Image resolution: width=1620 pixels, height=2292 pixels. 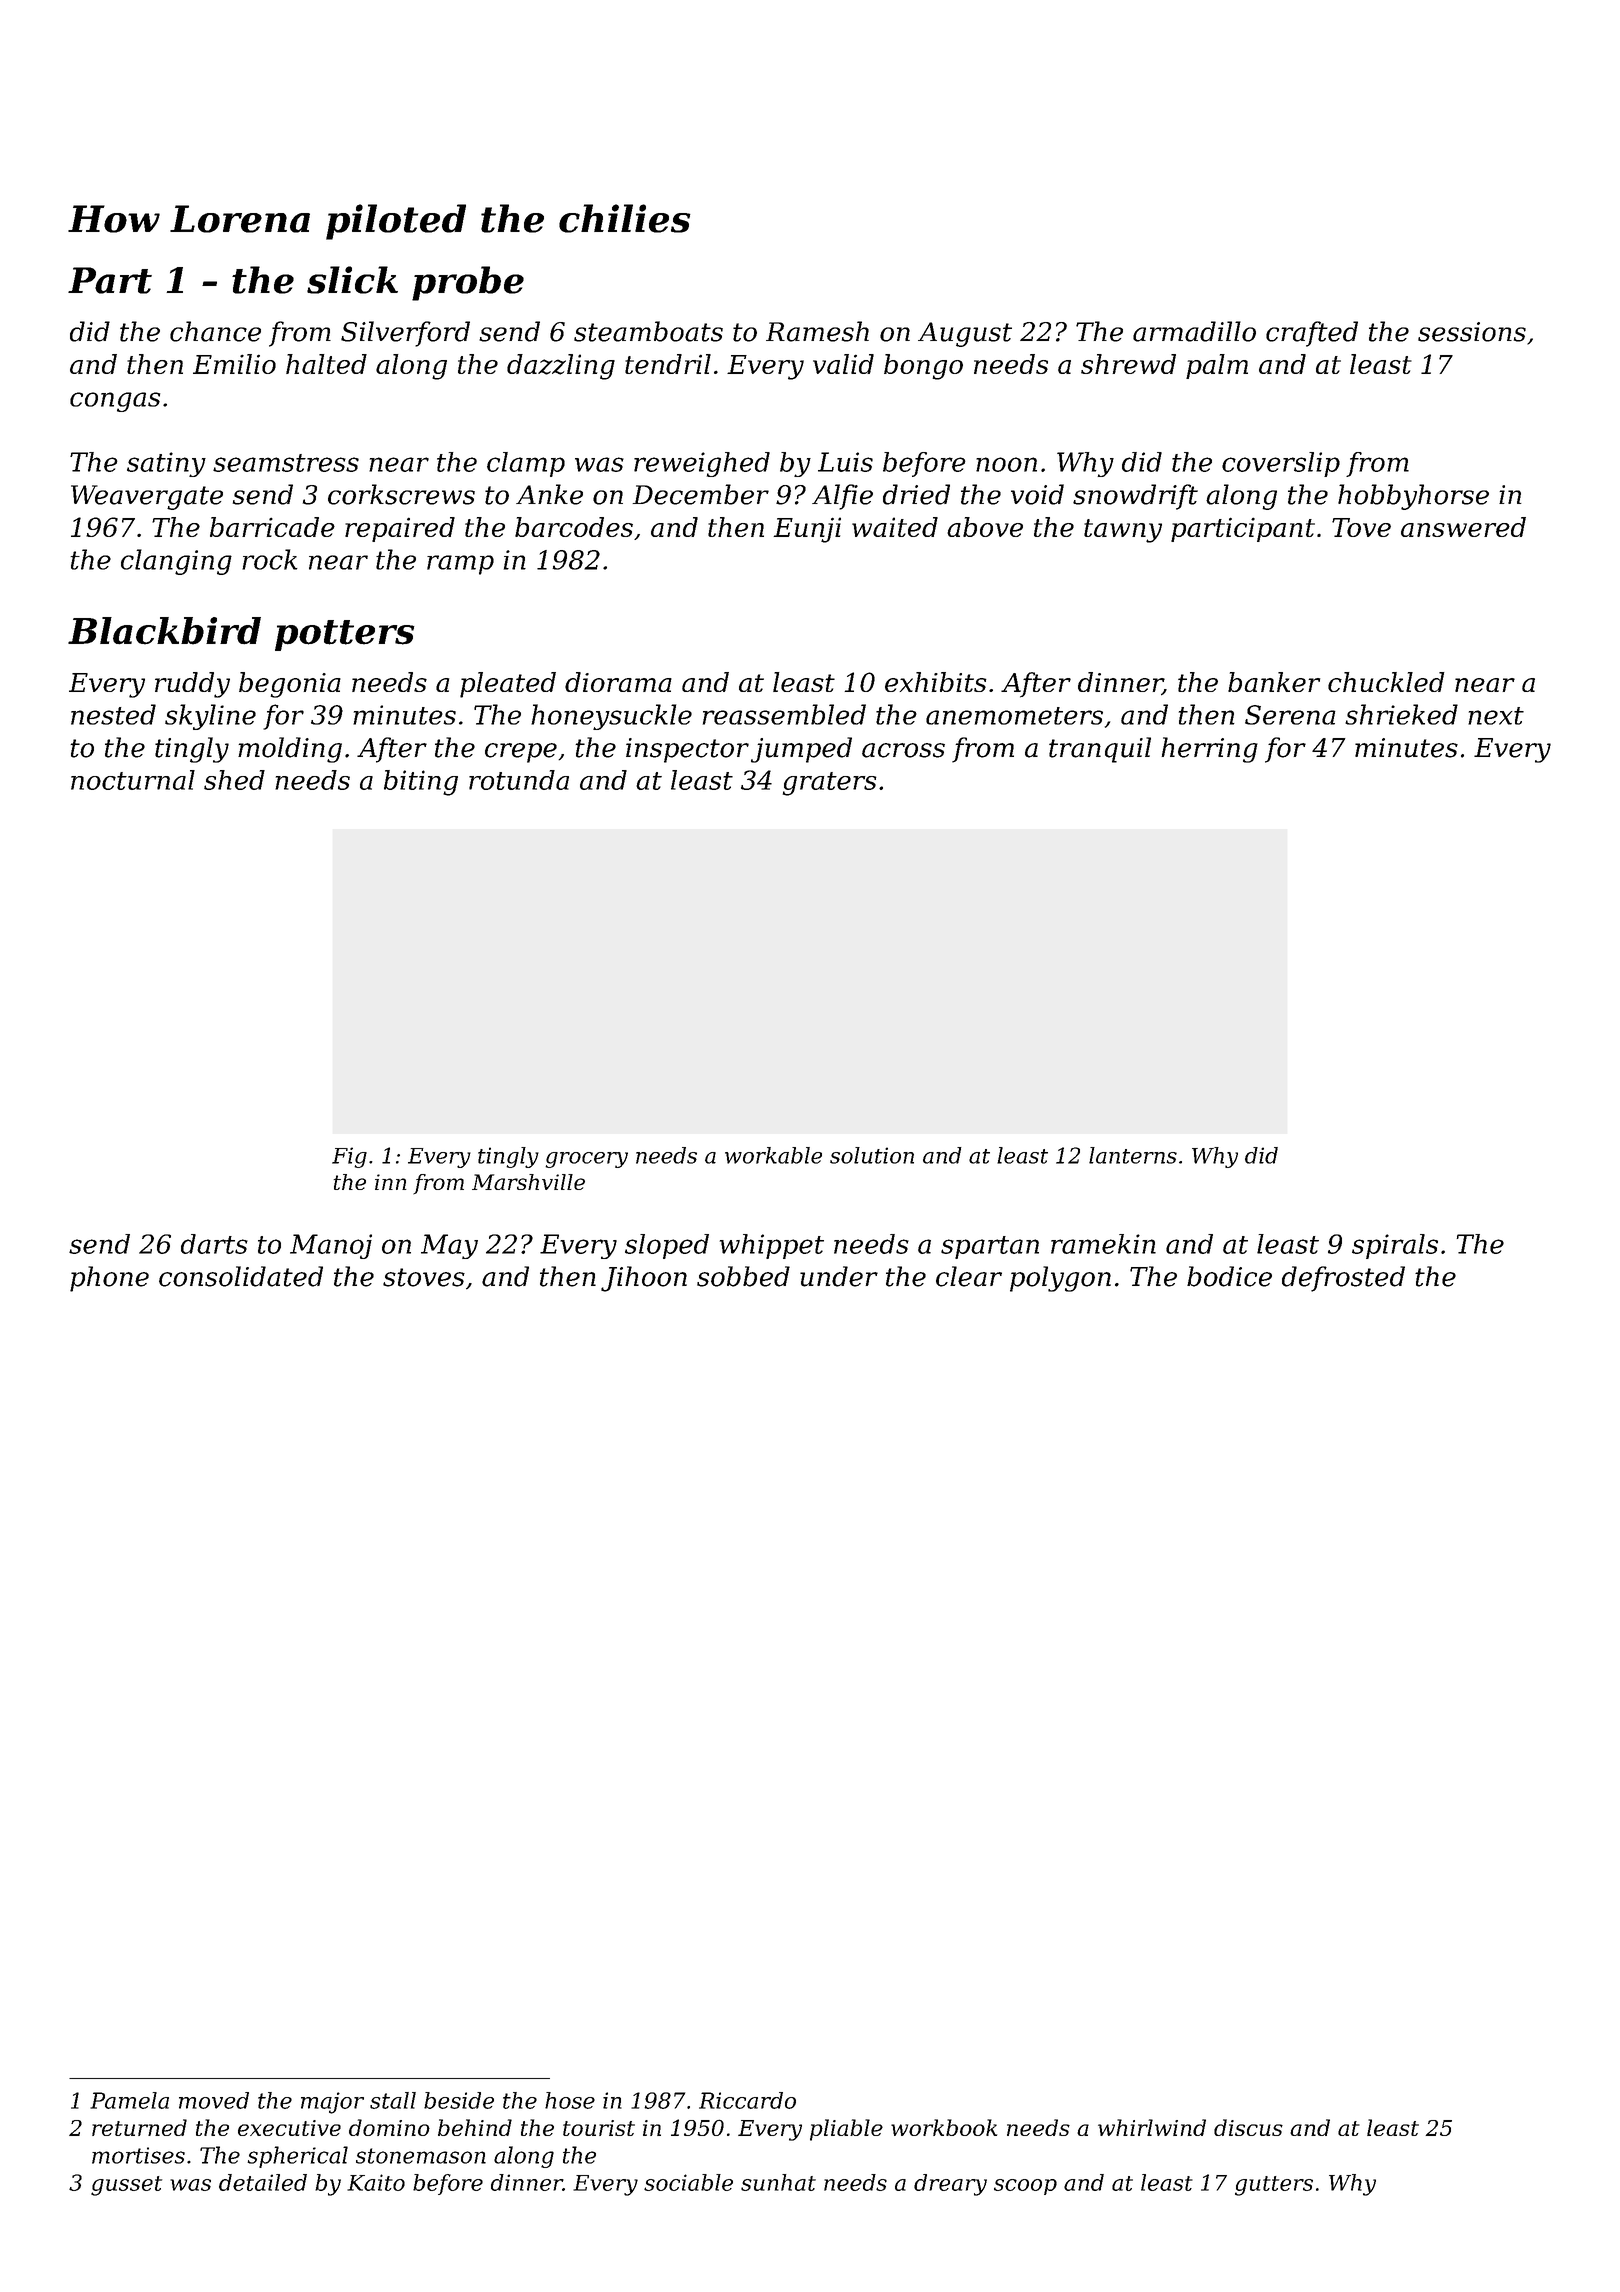 I want to click on dried, so click(x=916, y=494).
